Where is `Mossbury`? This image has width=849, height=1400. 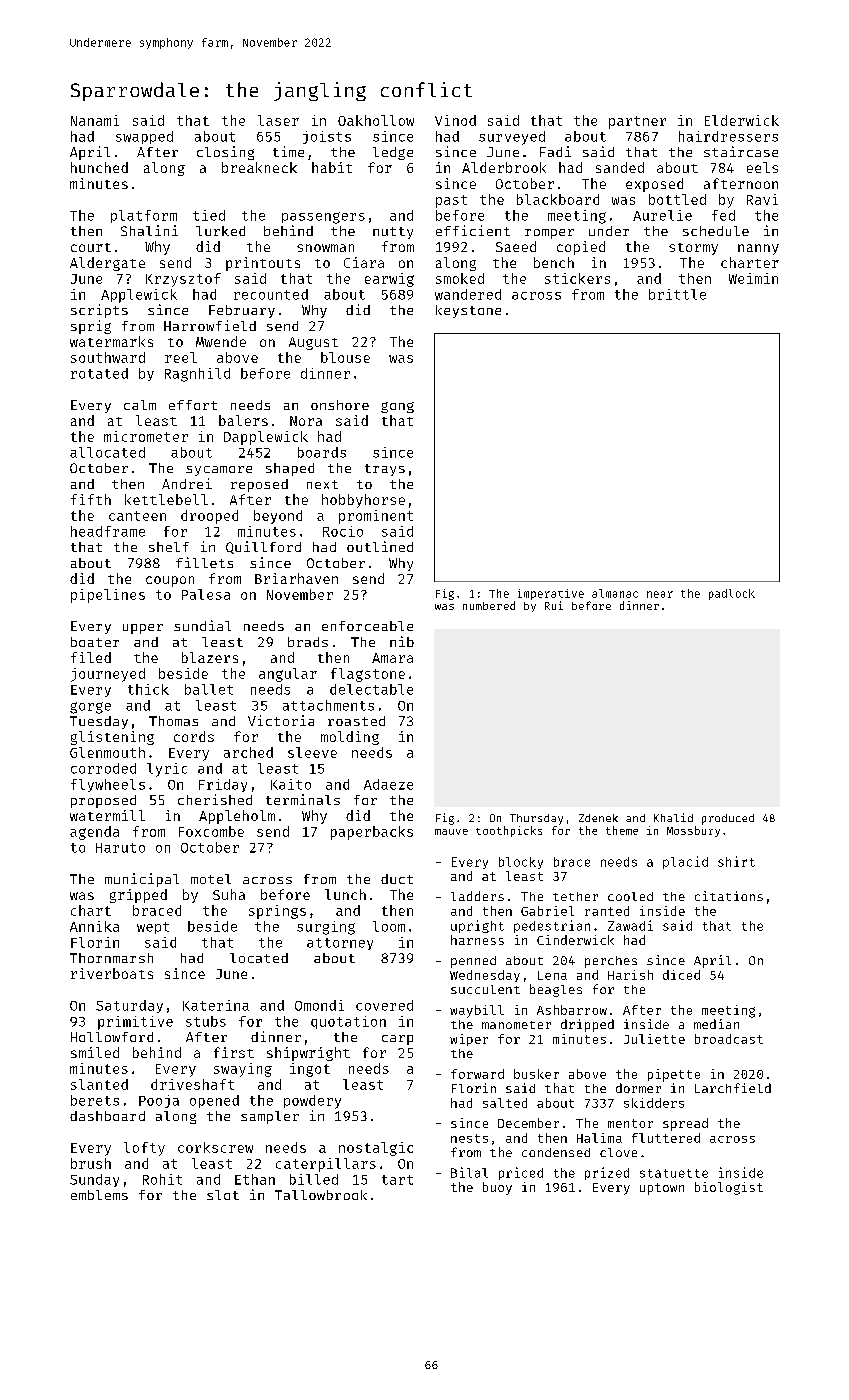 Mossbury is located at coordinates (693, 831).
